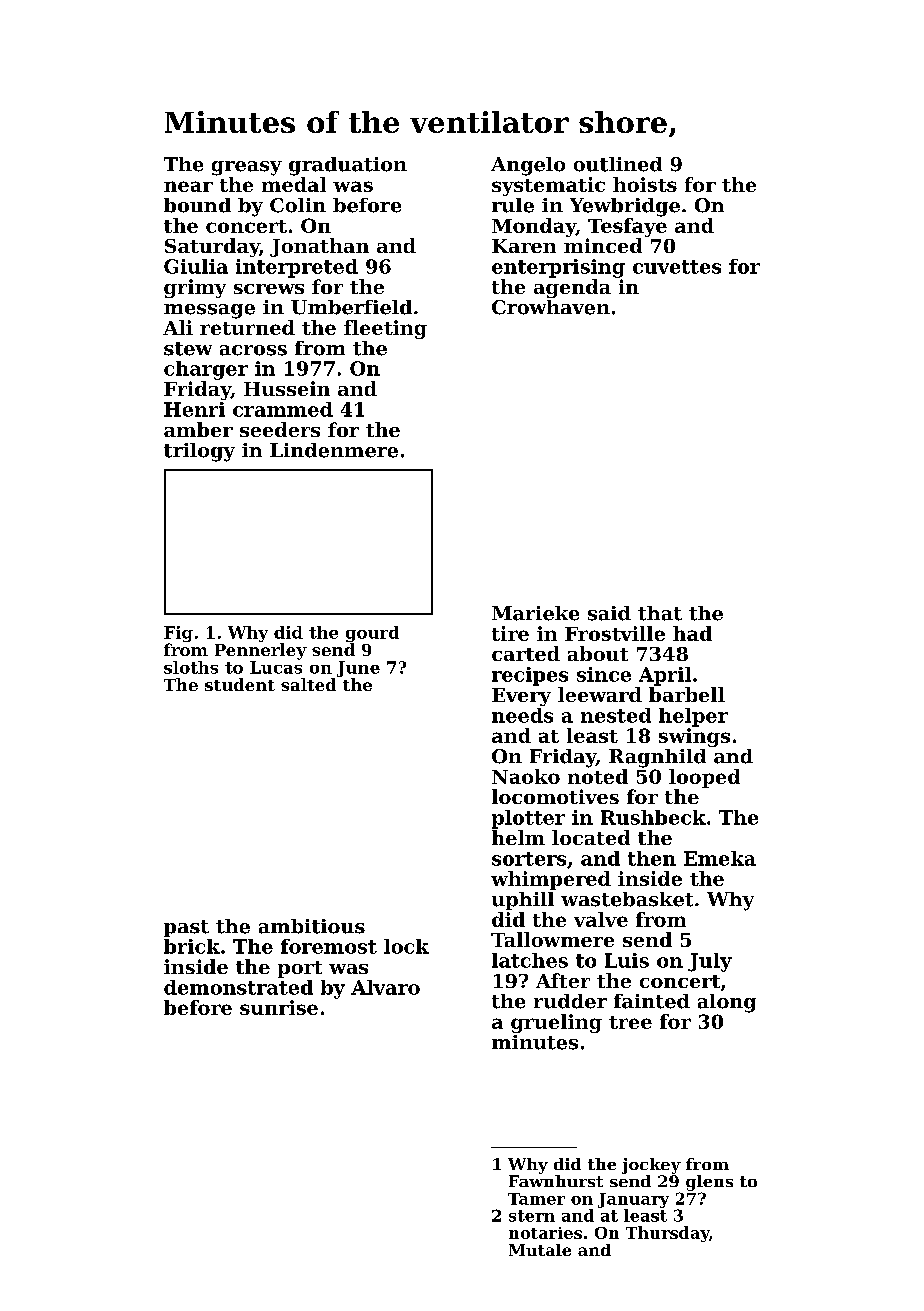 The width and height of the screenshot is (924, 1311). I want to click on Giulia, so click(196, 266).
